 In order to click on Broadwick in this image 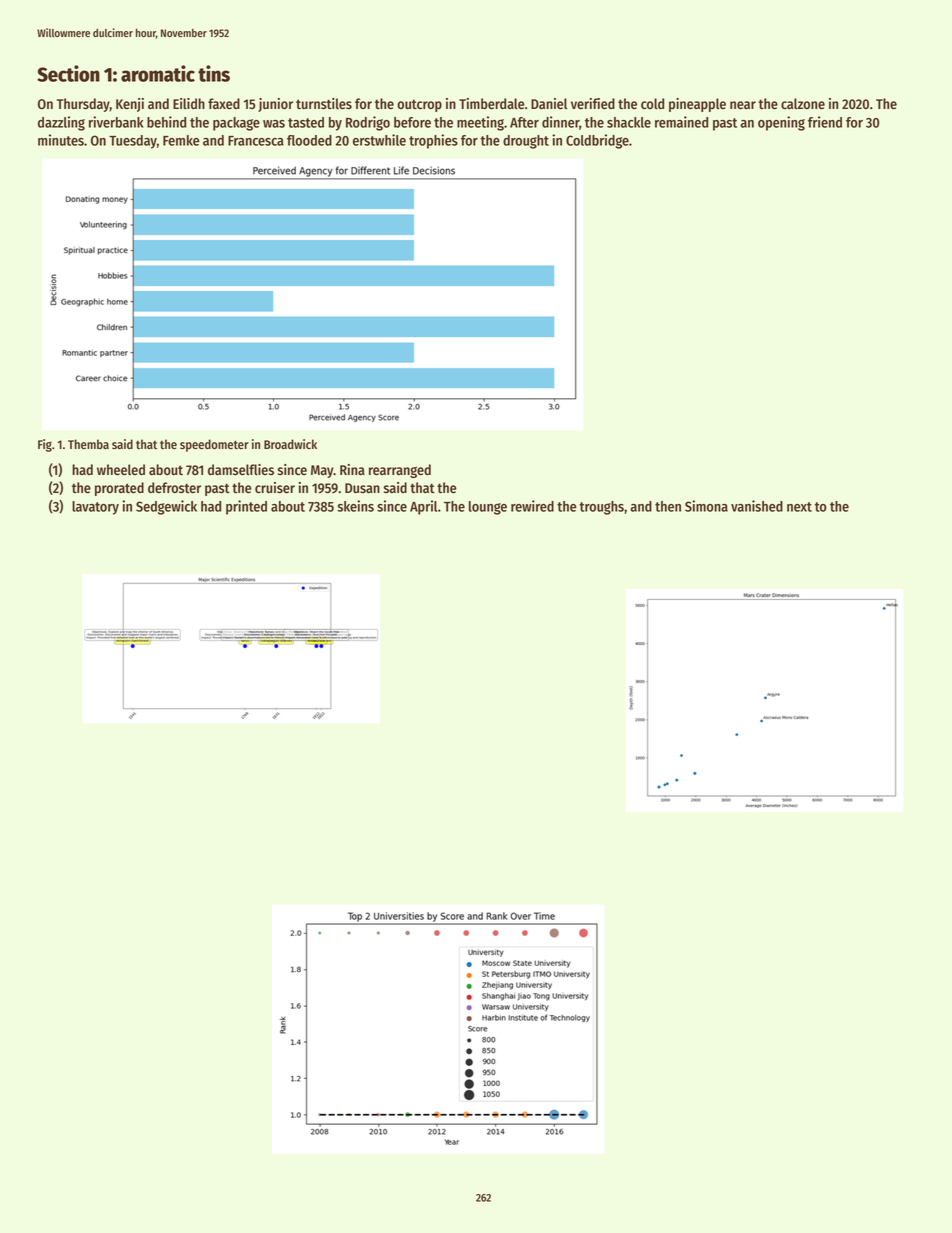, I will do `click(290, 444)`.
